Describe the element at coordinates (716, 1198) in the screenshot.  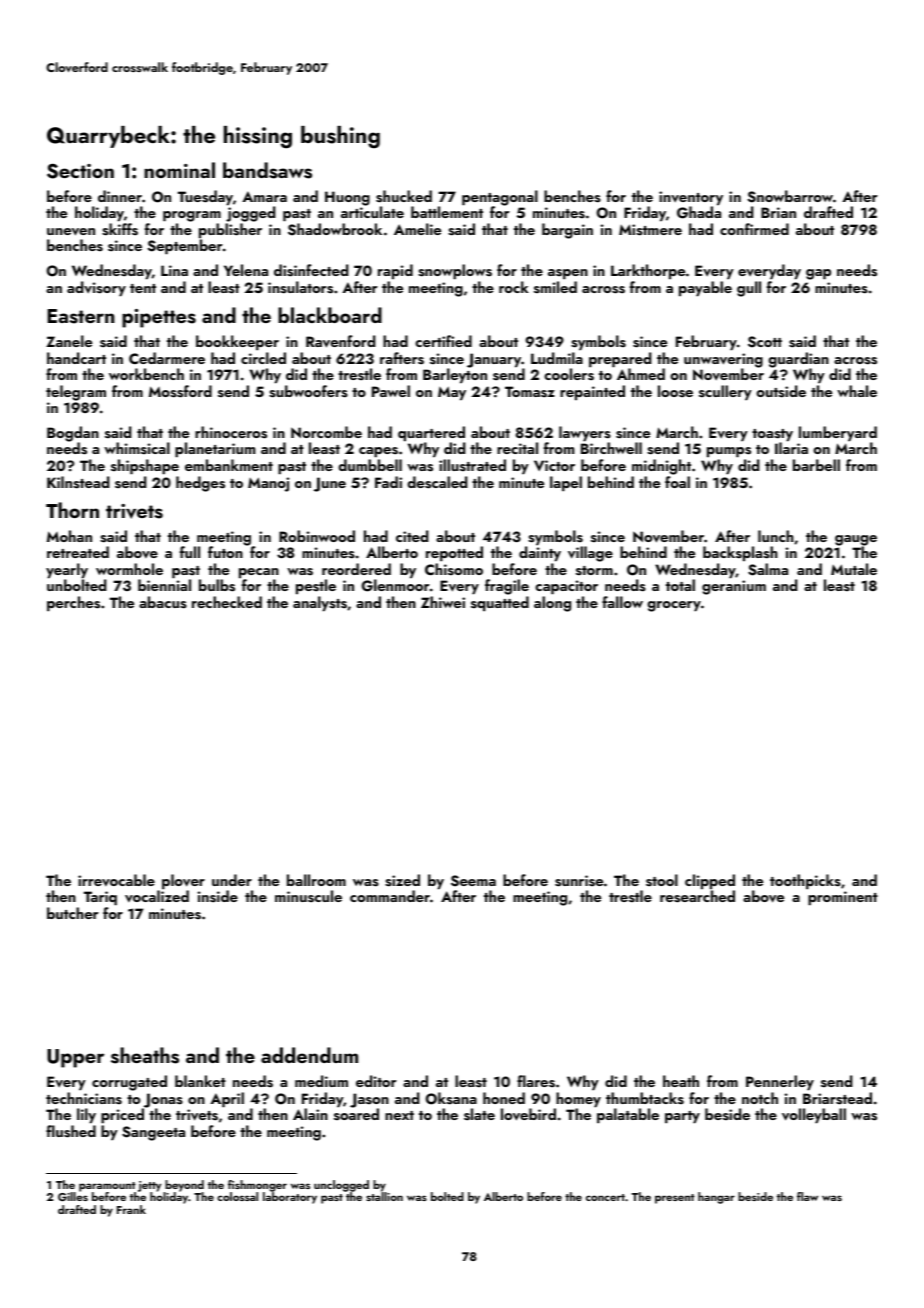
I see `hangar` at that location.
